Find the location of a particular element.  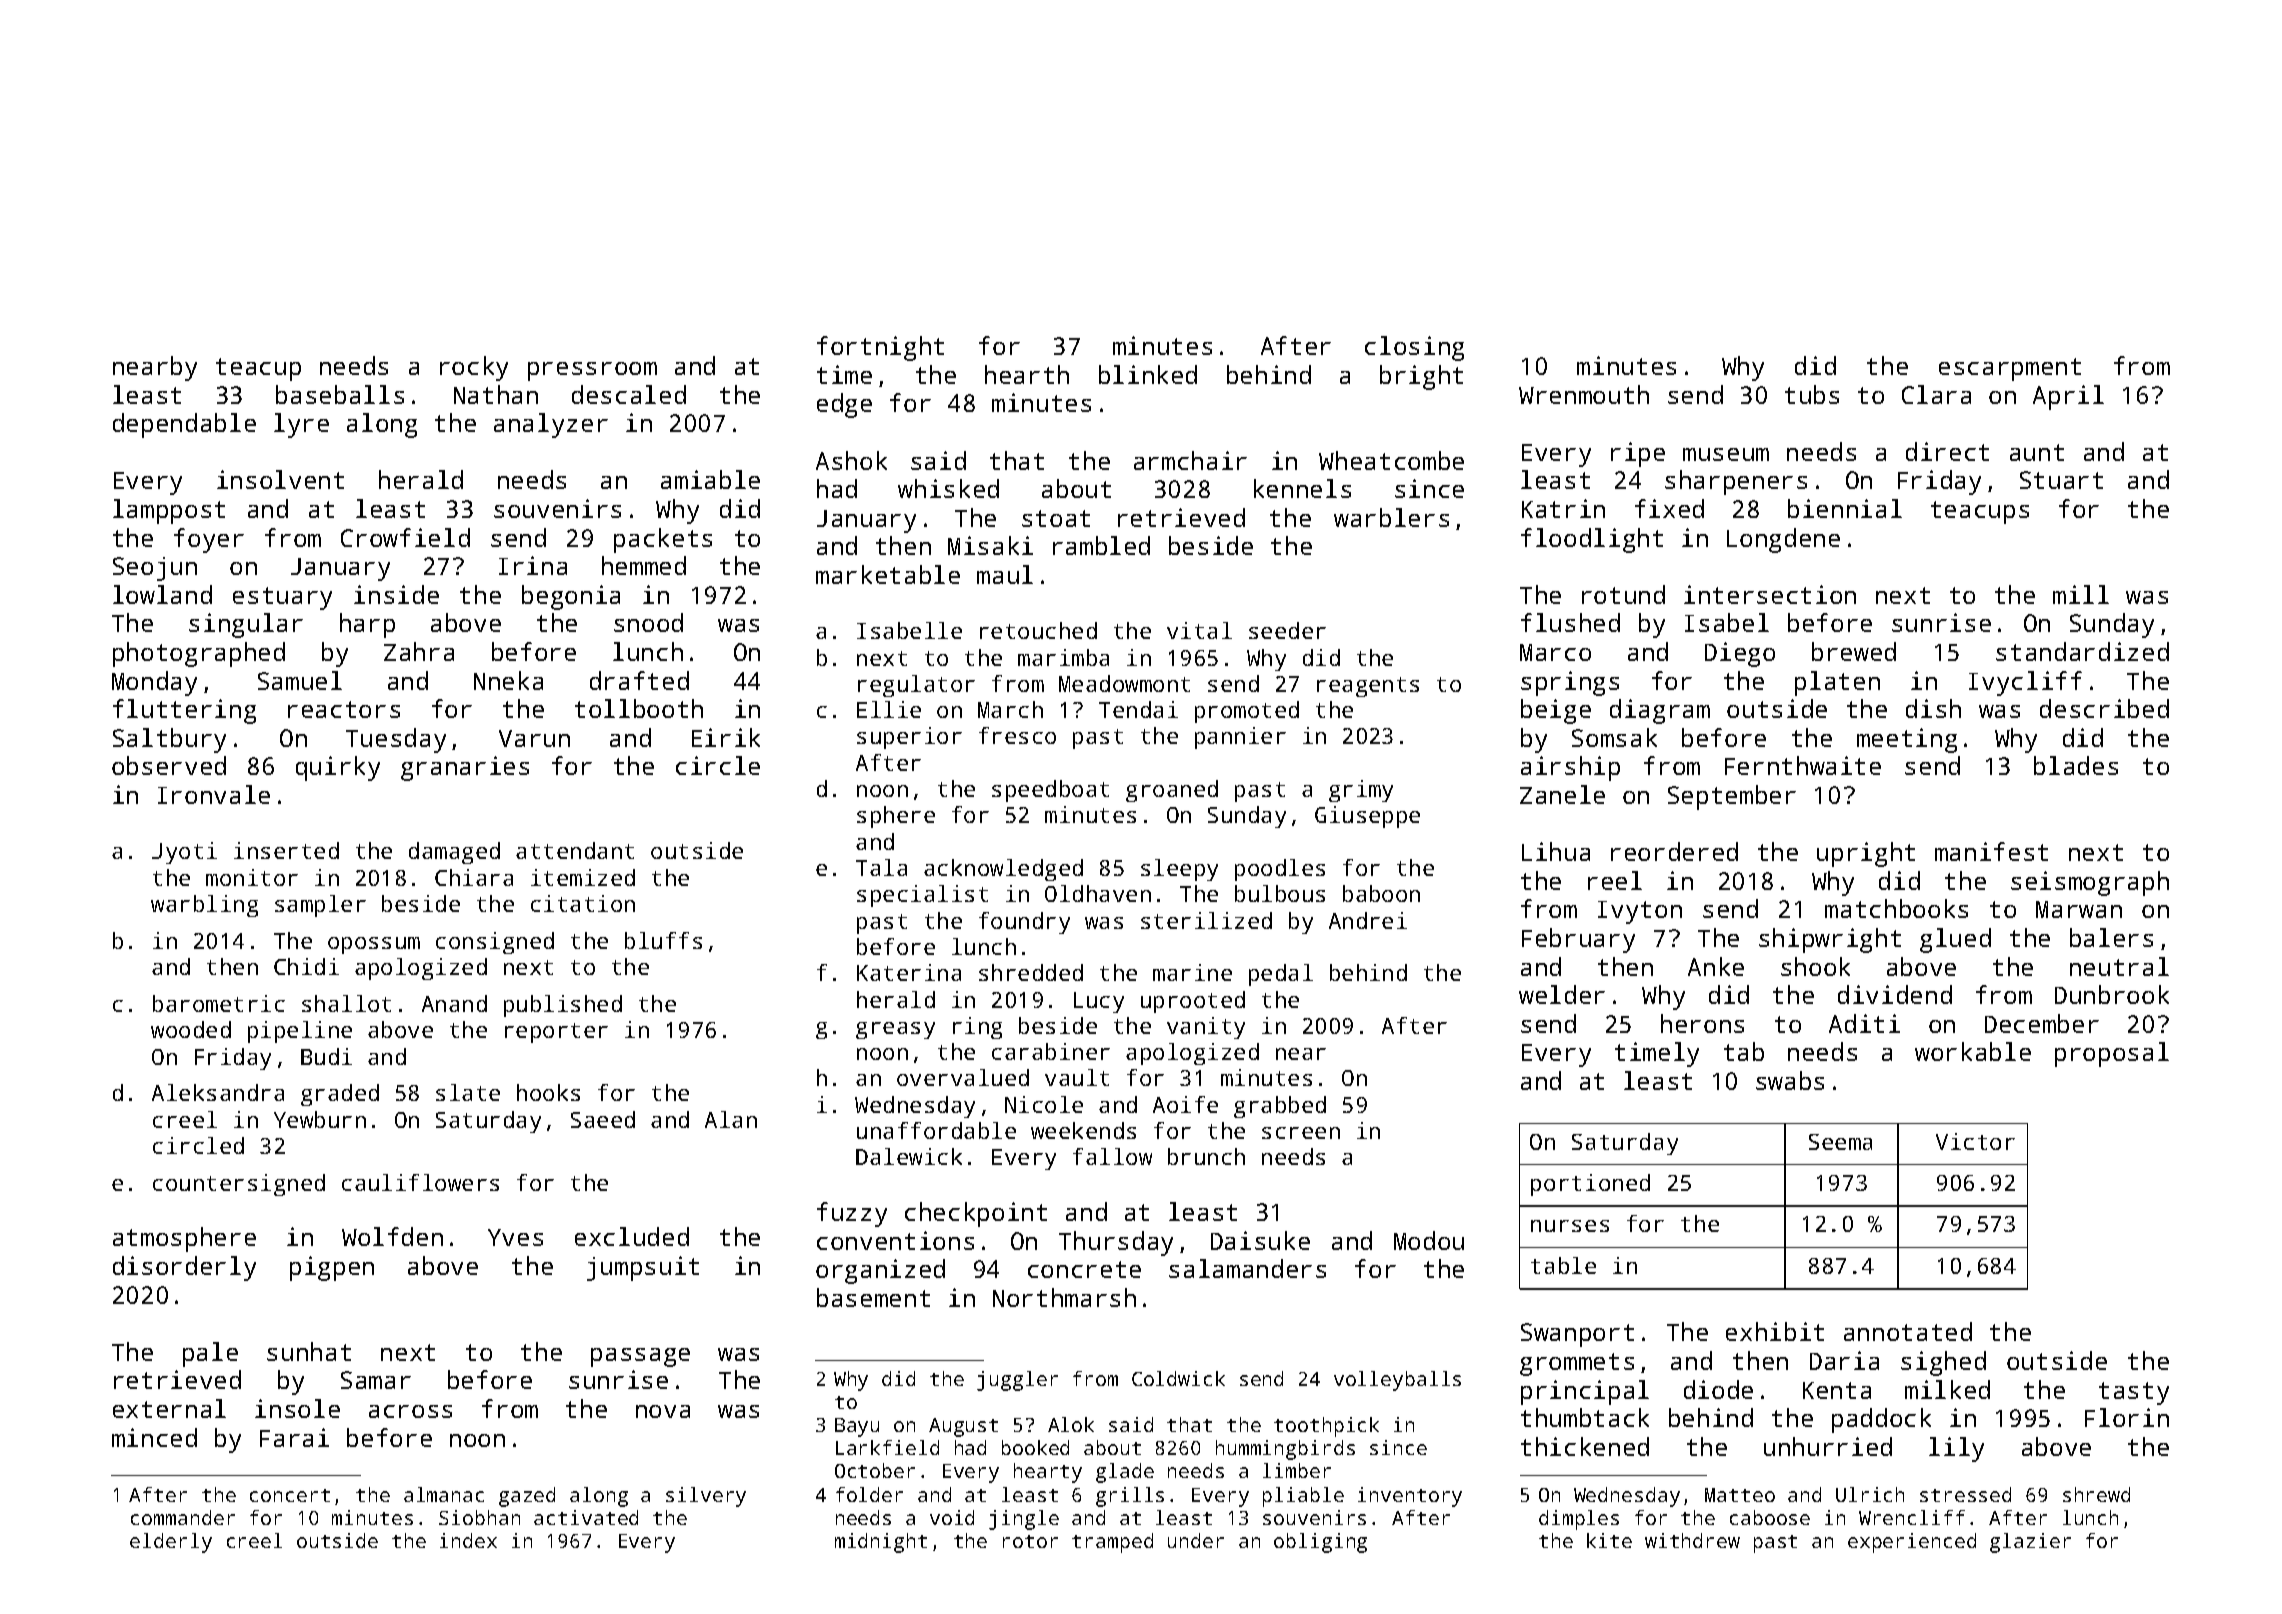

Yewburn is located at coordinates (320, 1119).
